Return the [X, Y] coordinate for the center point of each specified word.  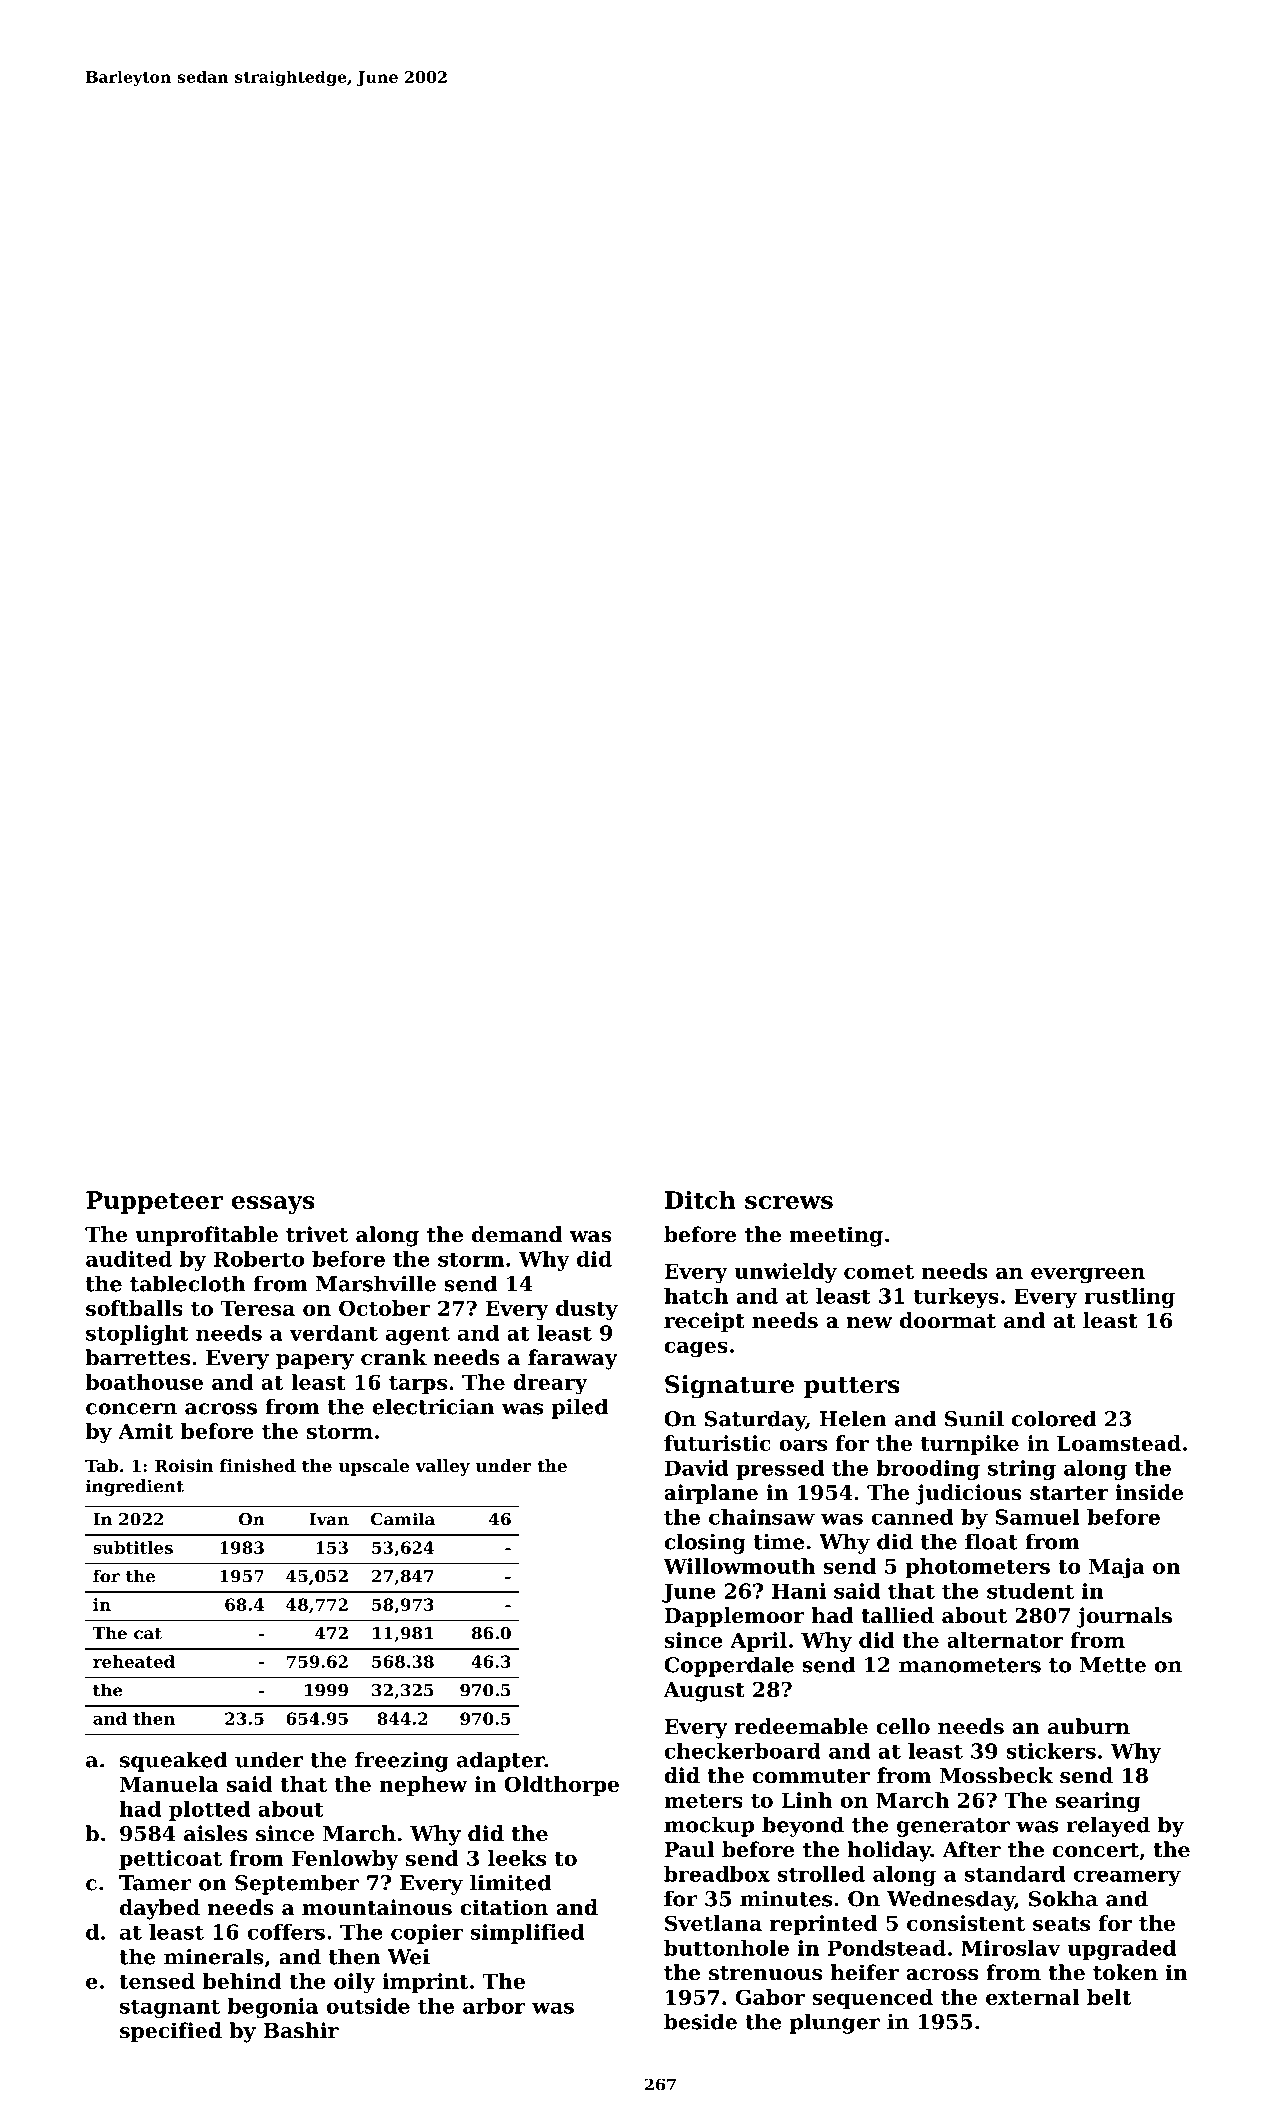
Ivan [329, 1519]
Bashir [301, 2030]
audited [129, 1259]
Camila [403, 1519]
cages [696, 1350]
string [1022, 1470]
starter [1069, 1493]
